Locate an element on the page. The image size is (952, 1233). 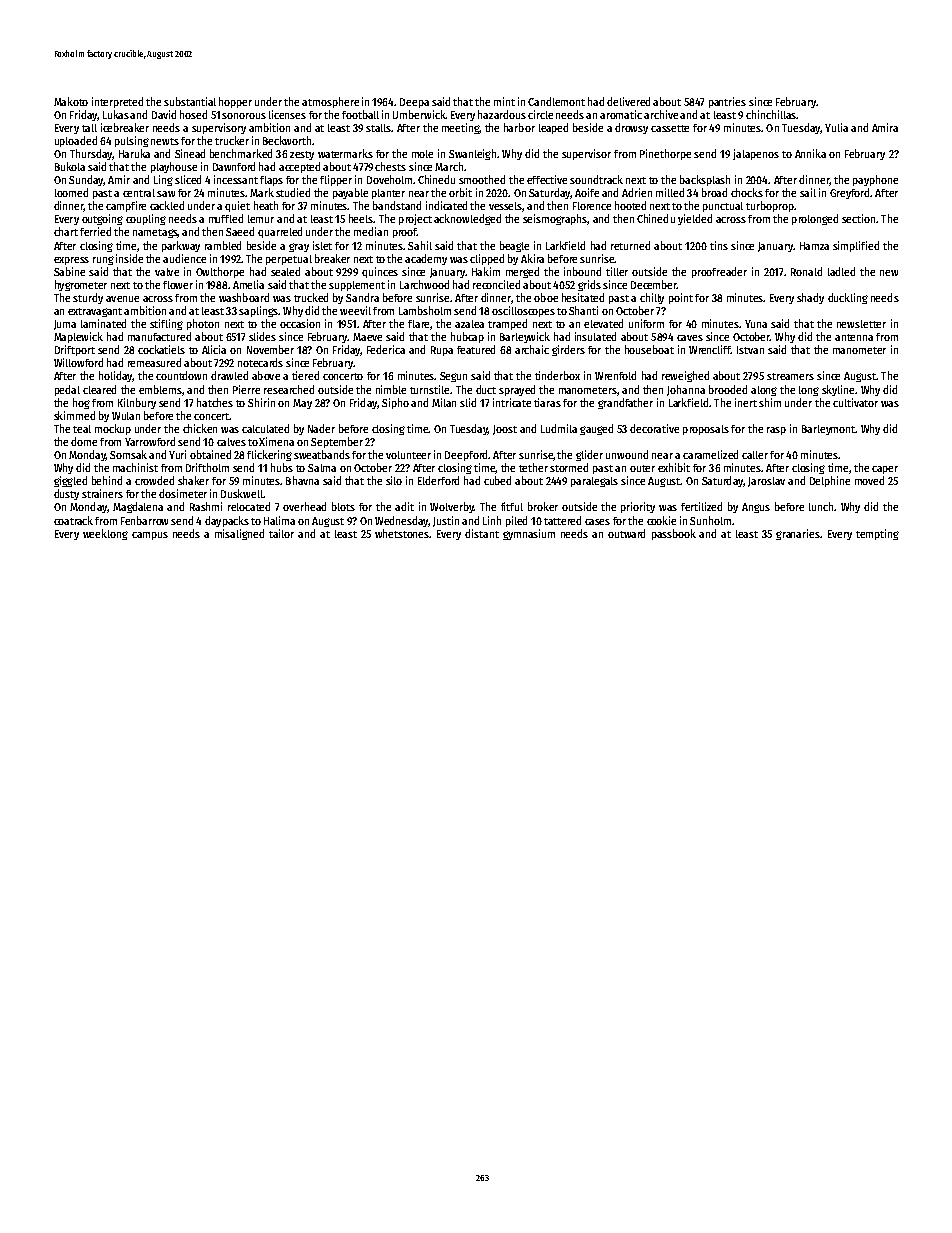
passbook is located at coordinates (674, 534).
